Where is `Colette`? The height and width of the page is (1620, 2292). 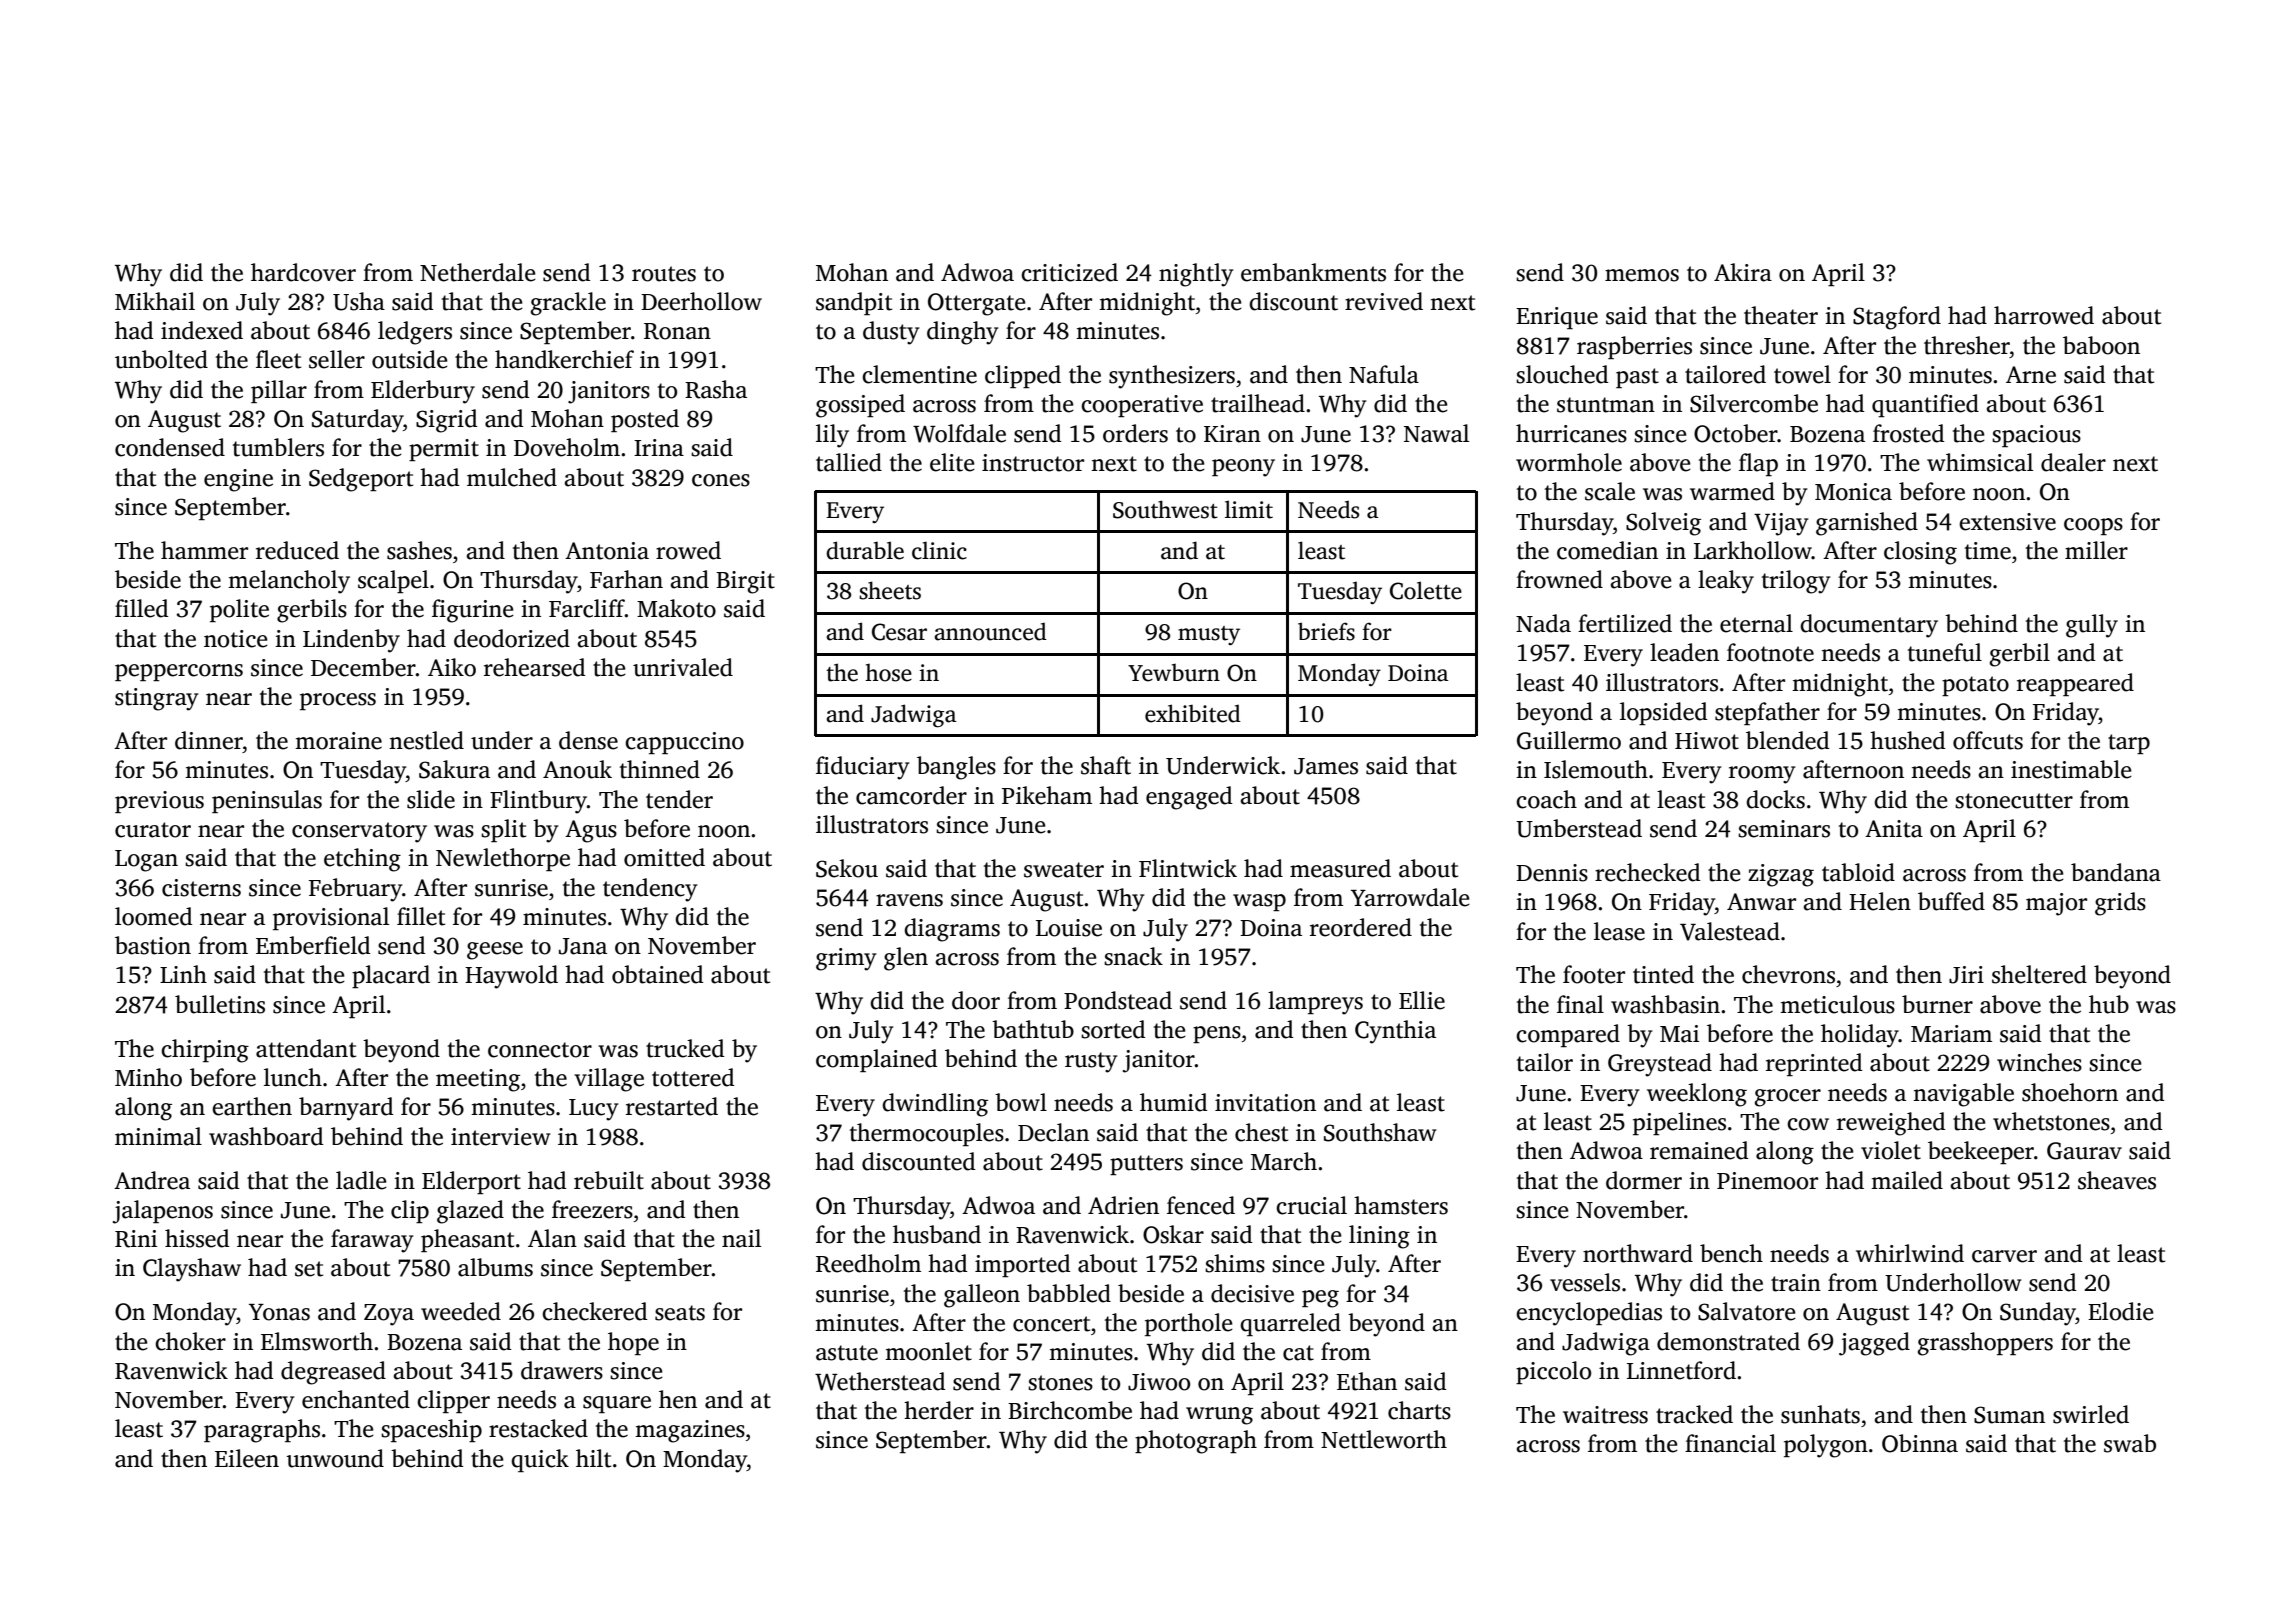 Colette is located at coordinates (1426, 590).
